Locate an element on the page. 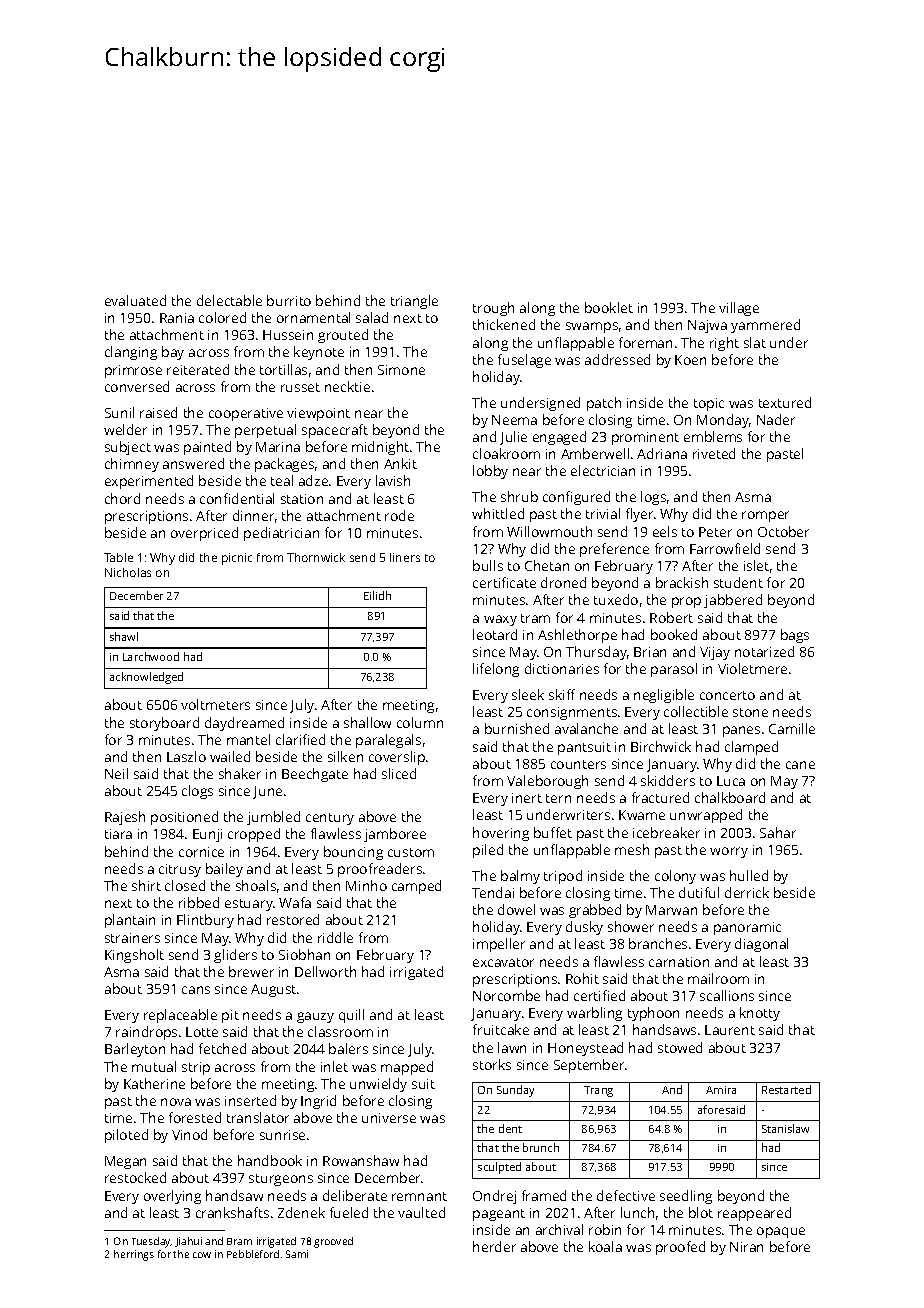 This page has width=924, height=1308. evaluated is located at coordinates (135, 300).
